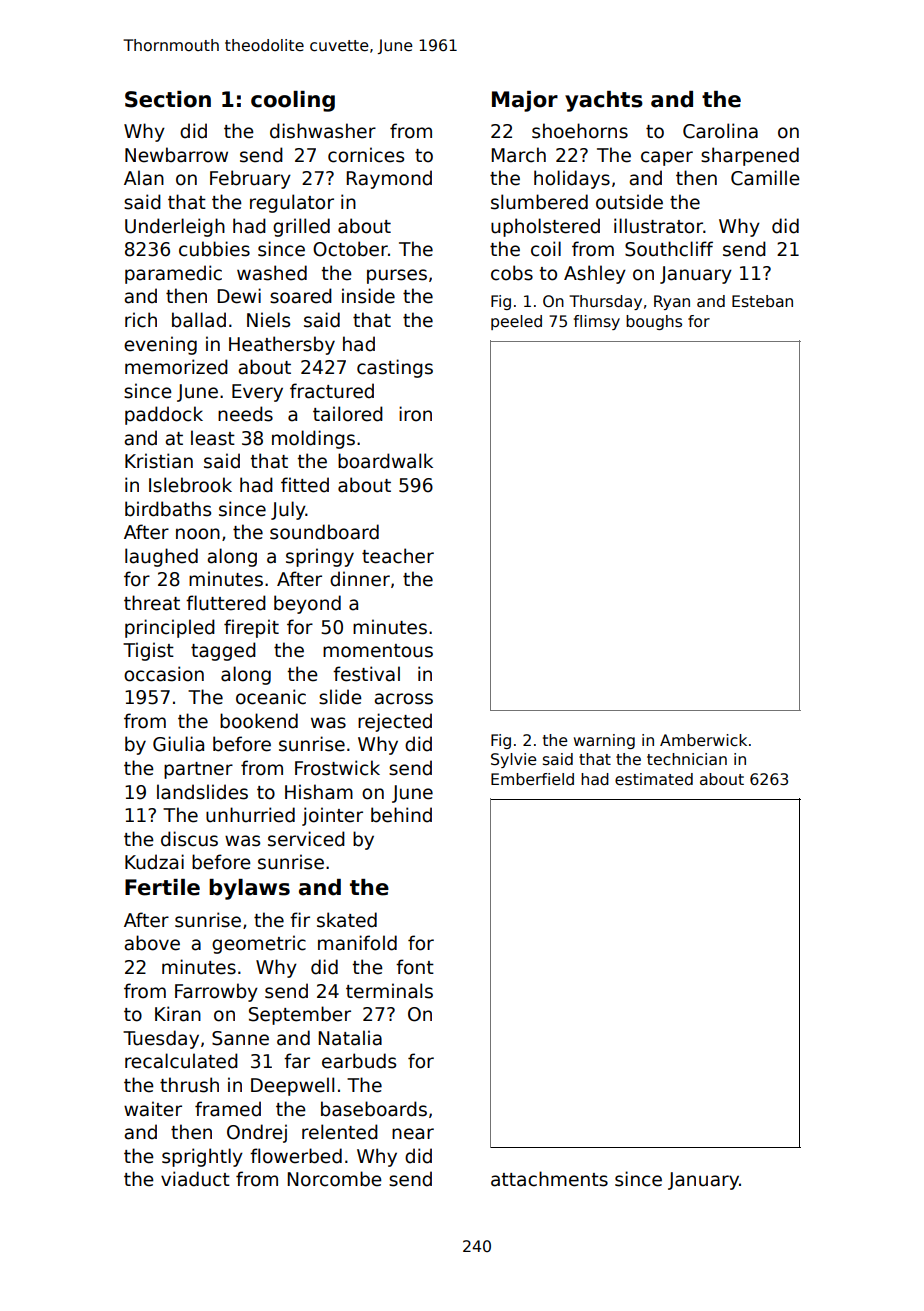 This document has height=1311, width=924. Describe the element at coordinates (654, 779) in the document. I see `estimated` at that location.
